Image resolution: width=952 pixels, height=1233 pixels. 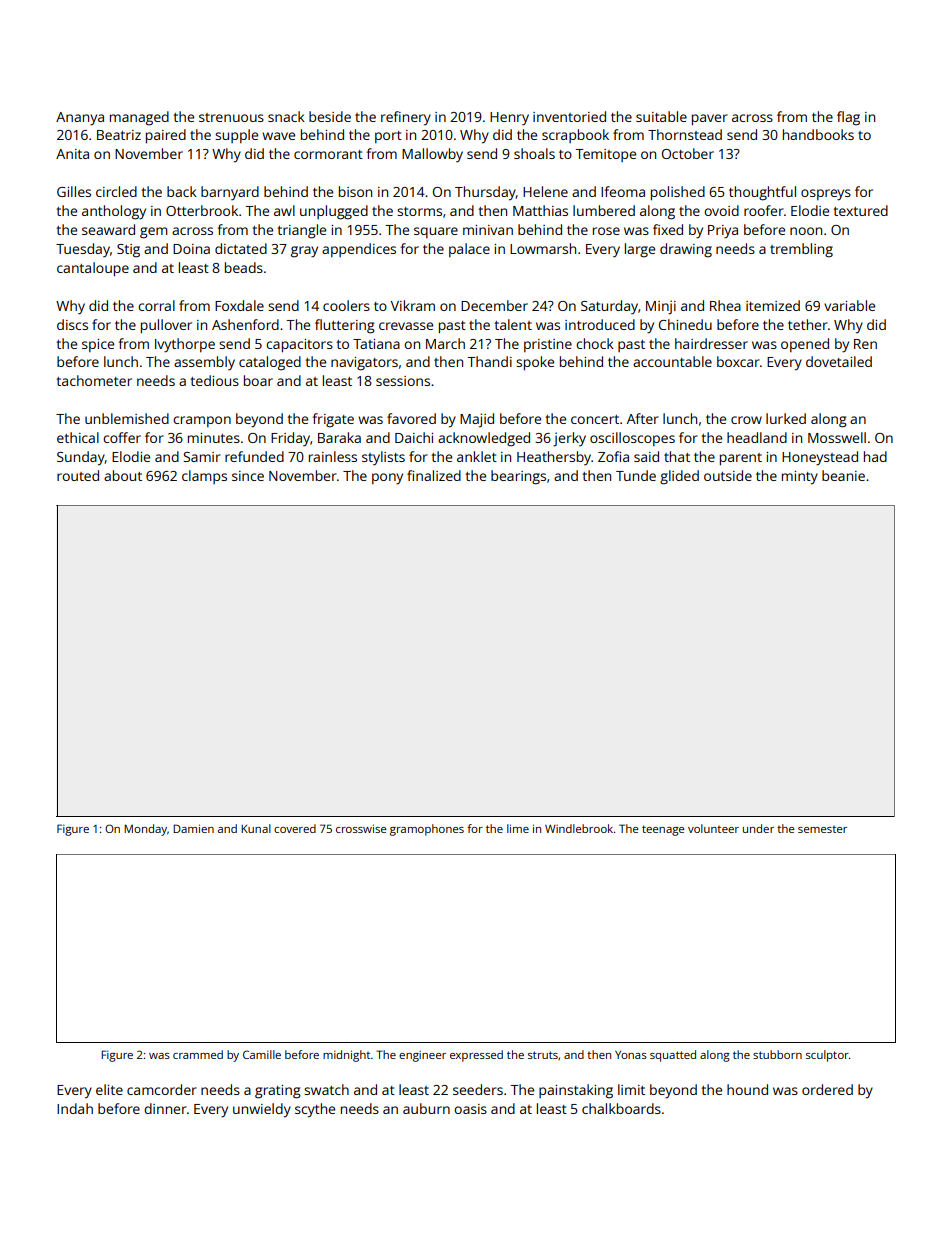 I want to click on Ivythorpe, so click(x=185, y=345).
